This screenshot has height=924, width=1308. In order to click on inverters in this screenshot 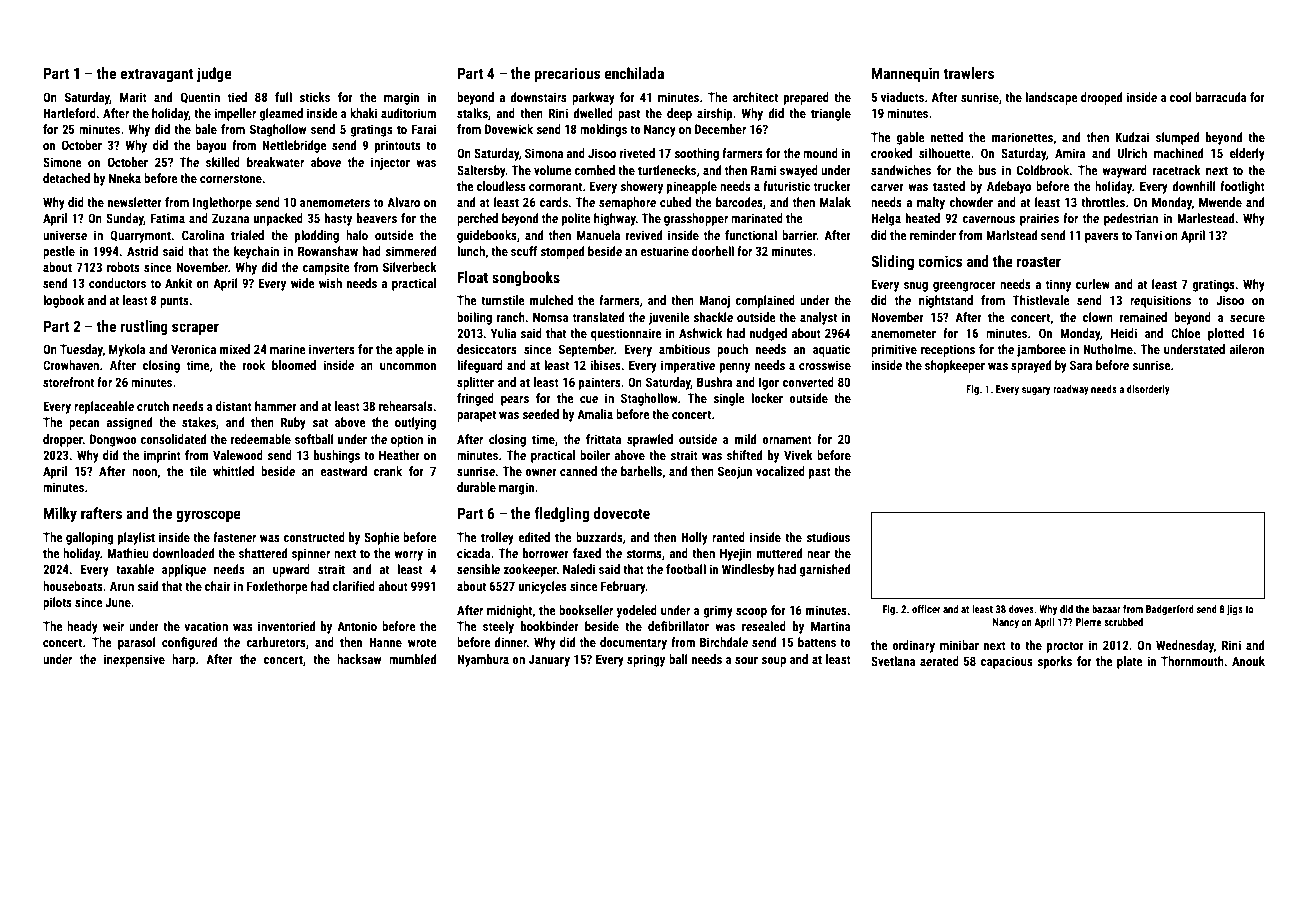, I will do `click(332, 349)`.
